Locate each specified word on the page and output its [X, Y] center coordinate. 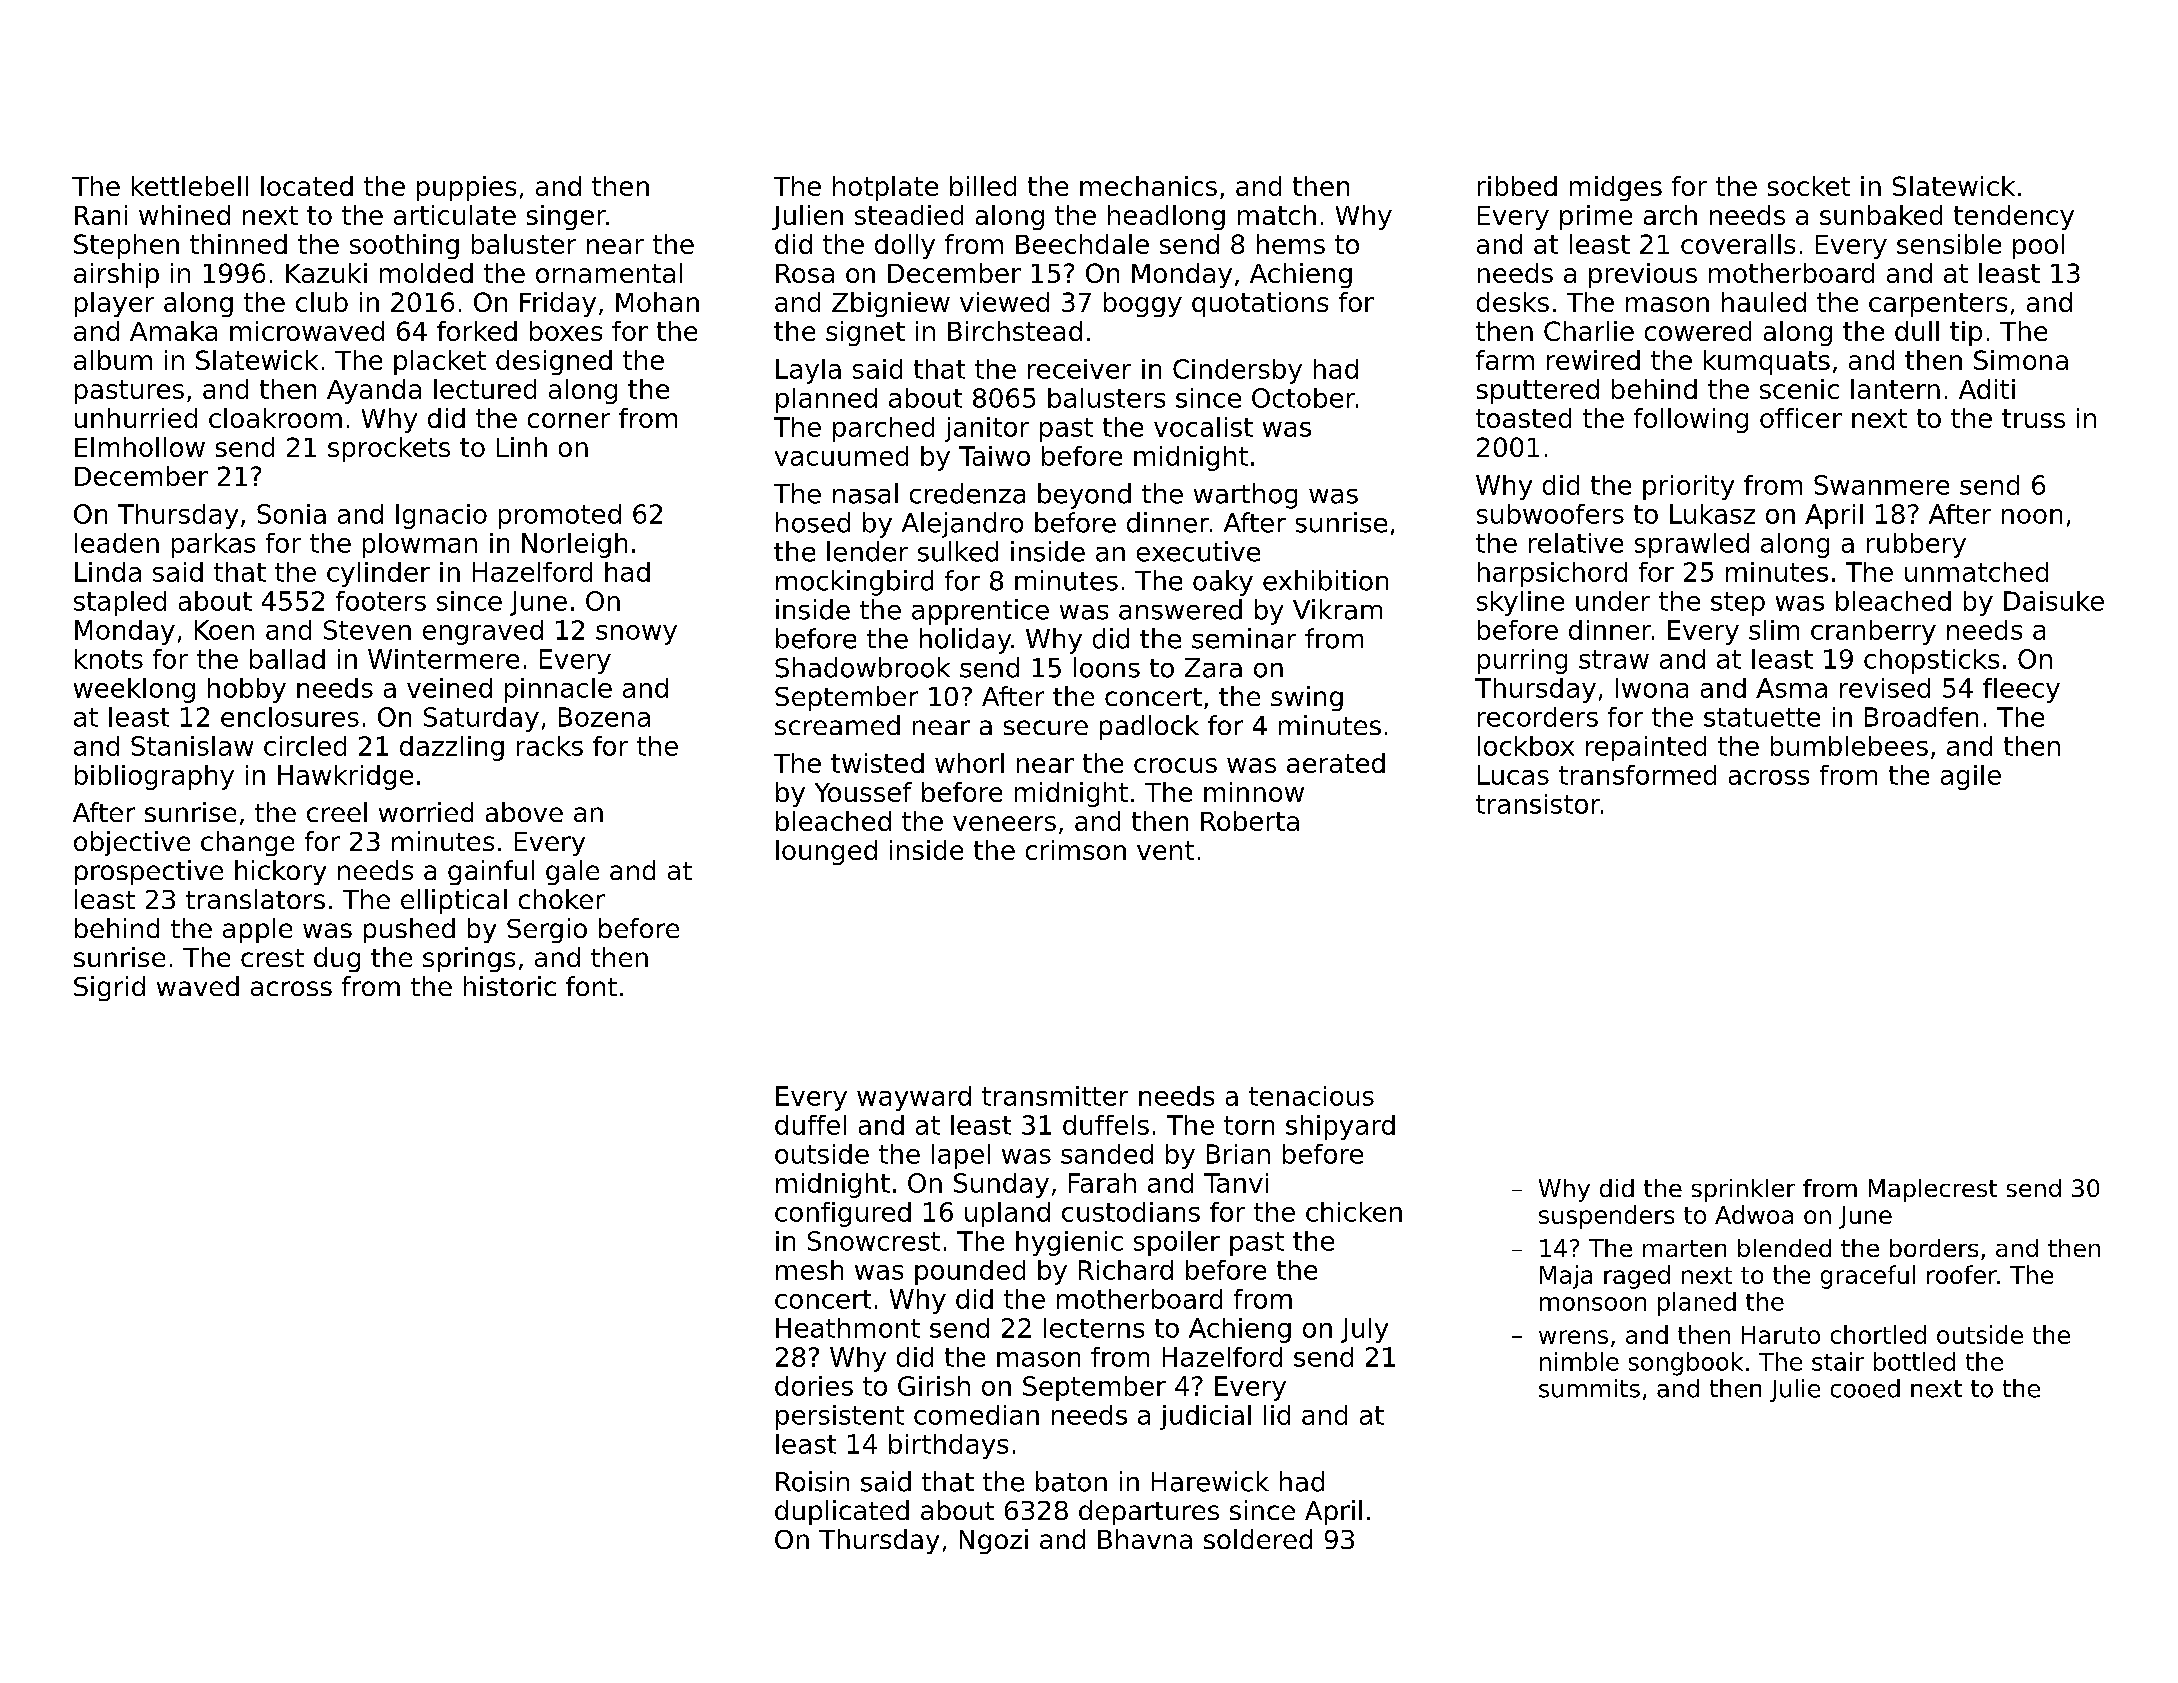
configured [843, 1214]
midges [1616, 188]
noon [2032, 516]
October [1303, 398]
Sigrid [109, 988]
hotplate [885, 188]
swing [1307, 698]
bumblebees [1849, 746]
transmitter [1055, 1096]
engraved [483, 632]
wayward [914, 1098]
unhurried [136, 418]
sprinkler [1743, 1190]
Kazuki [326, 273]
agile [1971, 777]
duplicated [842, 1512]
